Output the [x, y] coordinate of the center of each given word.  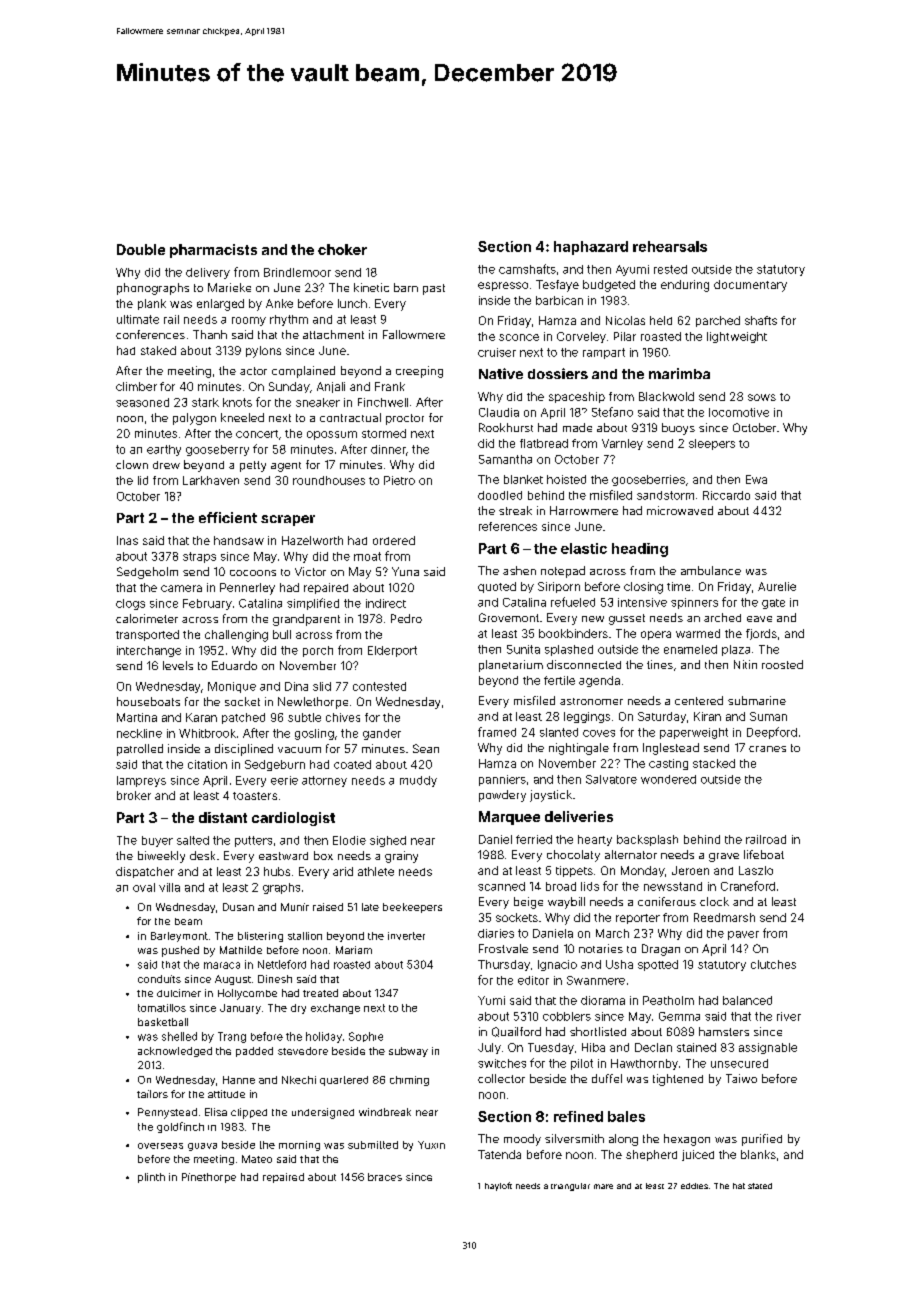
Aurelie [777, 586]
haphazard [591, 248]
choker [342, 249]
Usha [619, 964]
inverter [406, 936]
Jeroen [690, 870]
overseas [160, 1146]
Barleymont [179, 937]
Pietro [399, 480]
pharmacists [213, 251]
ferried [534, 839]
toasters [255, 796]
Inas [127, 540]
